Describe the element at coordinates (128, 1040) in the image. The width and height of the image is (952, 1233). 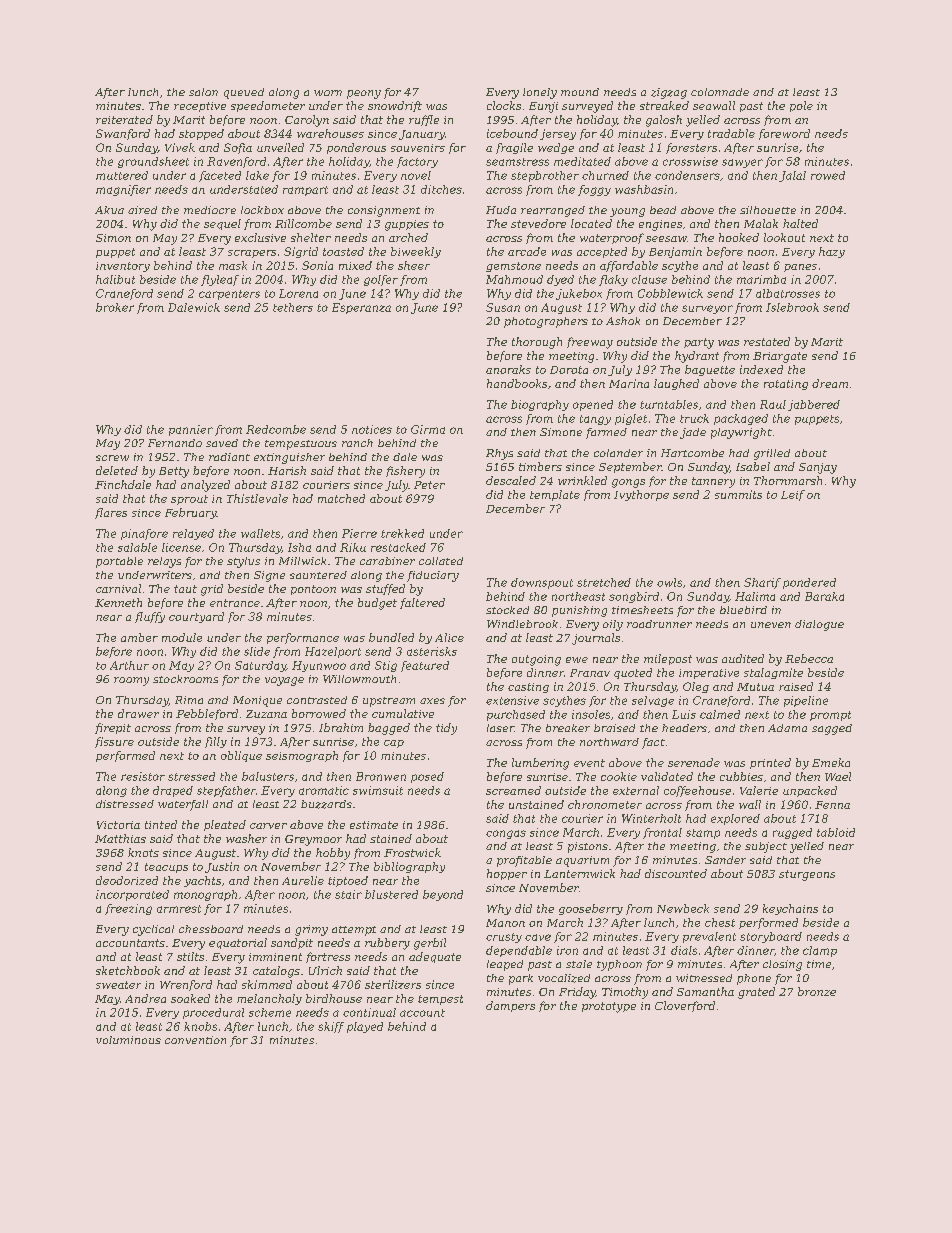
I see `voluminous` at that location.
